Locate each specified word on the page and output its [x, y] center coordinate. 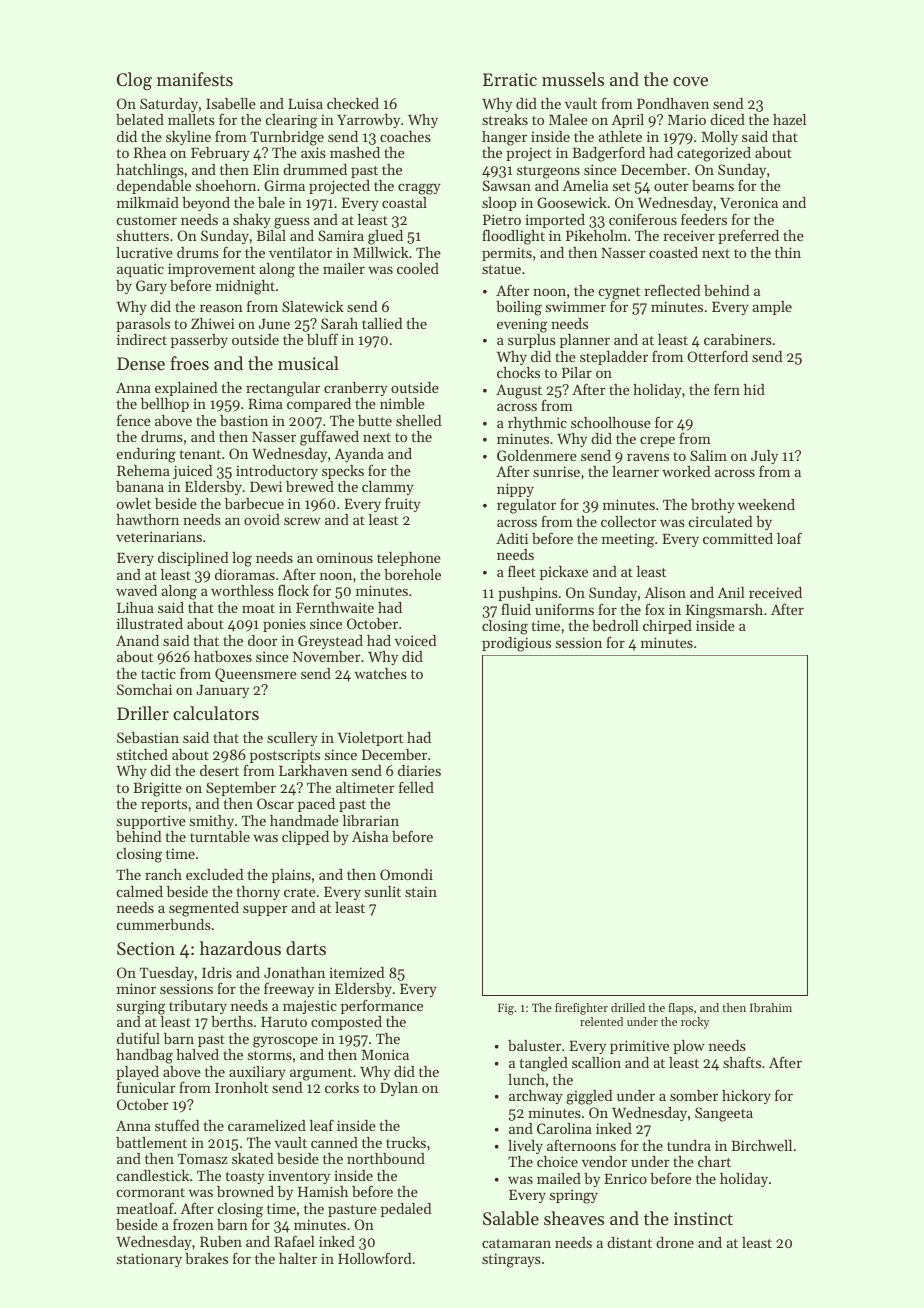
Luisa [305, 103]
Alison [665, 592]
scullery [292, 739]
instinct [703, 1218]
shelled [418, 420]
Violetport [370, 739]
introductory [277, 472]
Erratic [510, 79]
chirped [667, 627]
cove [690, 81]
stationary [149, 1260]
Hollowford [374, 1258]
